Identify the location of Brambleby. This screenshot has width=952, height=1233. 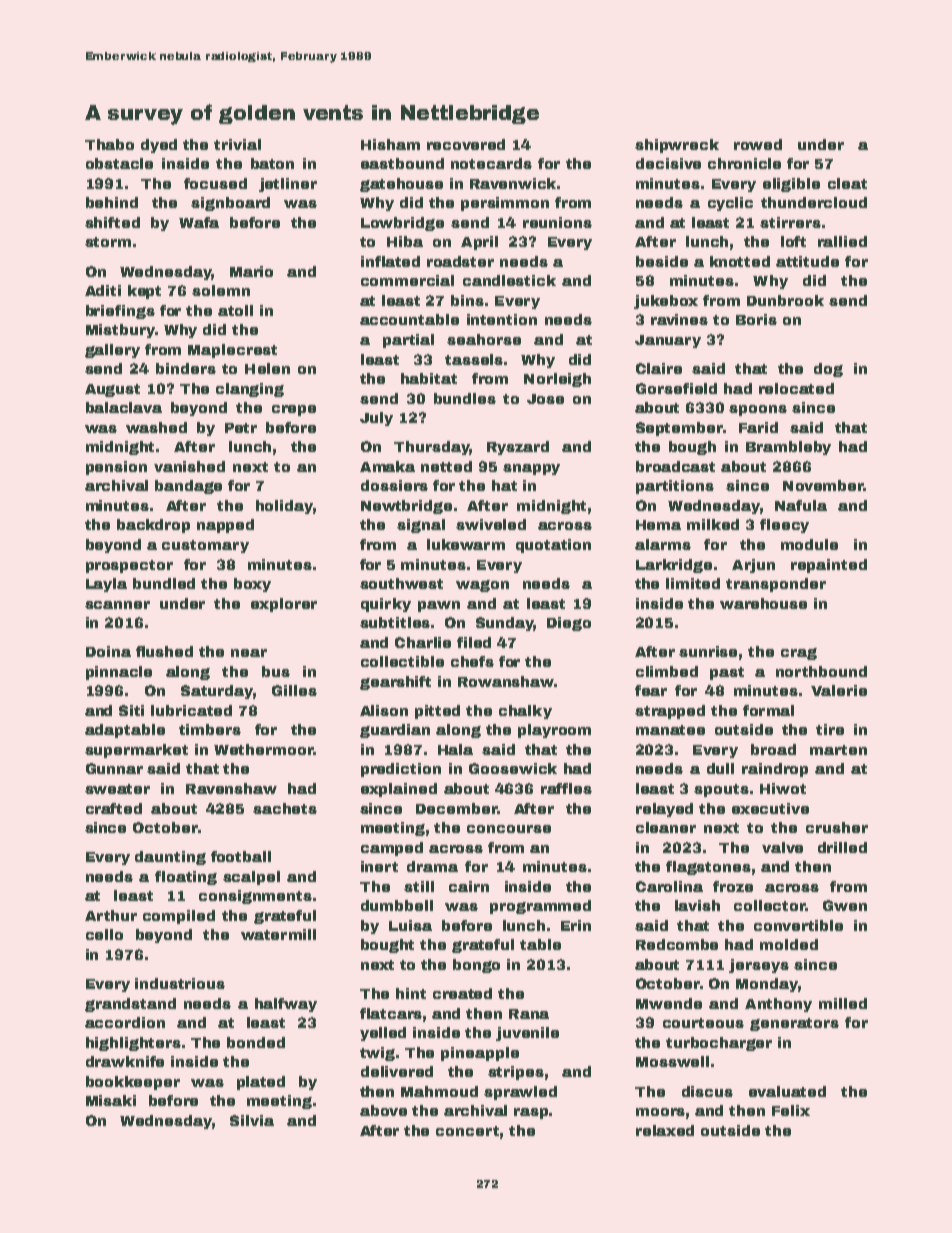
(788, 448).
